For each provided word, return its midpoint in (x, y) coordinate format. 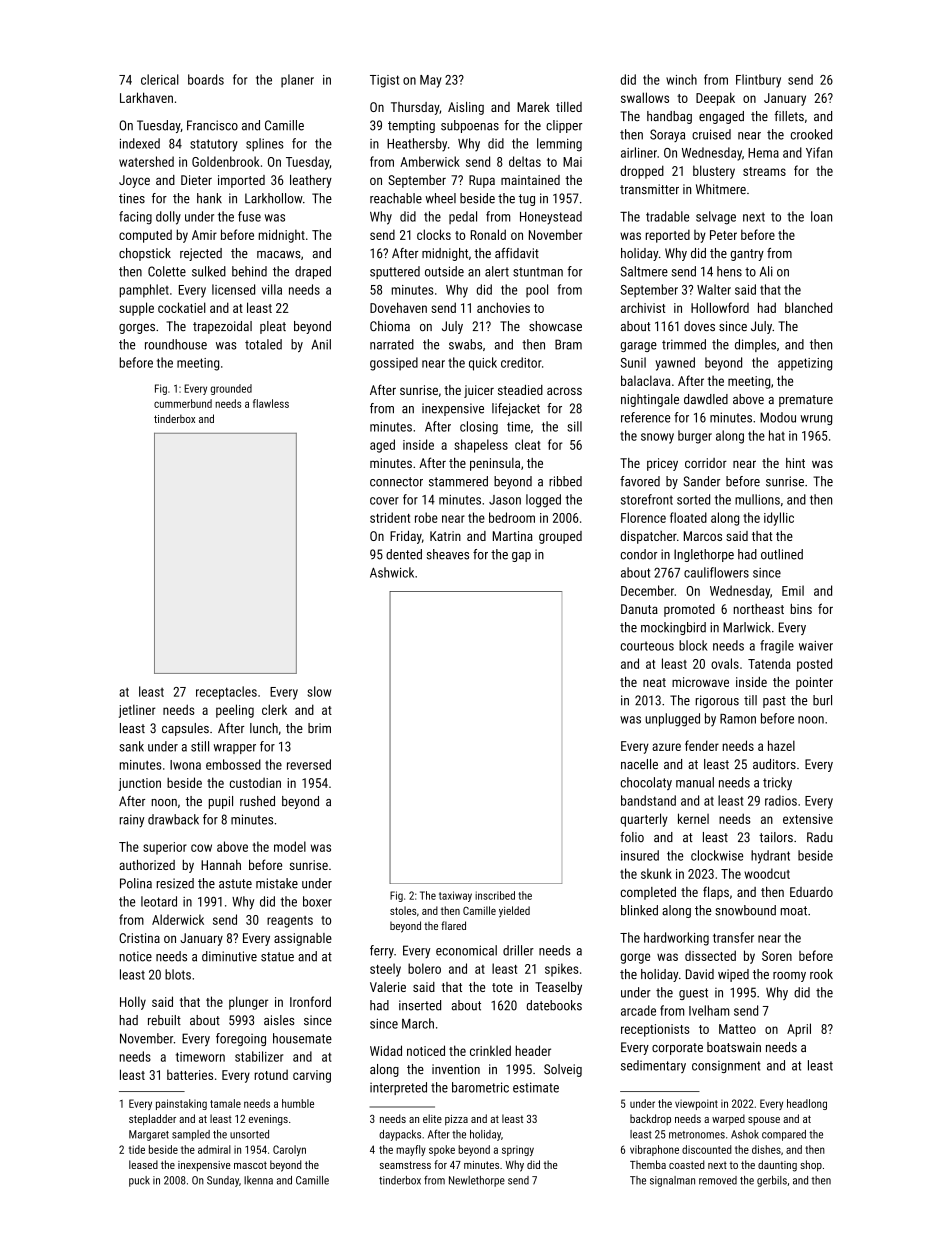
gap (521, 557)
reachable (396, 198)
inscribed (495, 895)
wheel (440, 198)
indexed (140, 143)
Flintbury (758, 81)
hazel (781, 745)
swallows (645, 97)
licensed (233, 289)
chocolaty (646, 783)
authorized (147, 865)
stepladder (152, 1120)
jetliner (137, 711)
